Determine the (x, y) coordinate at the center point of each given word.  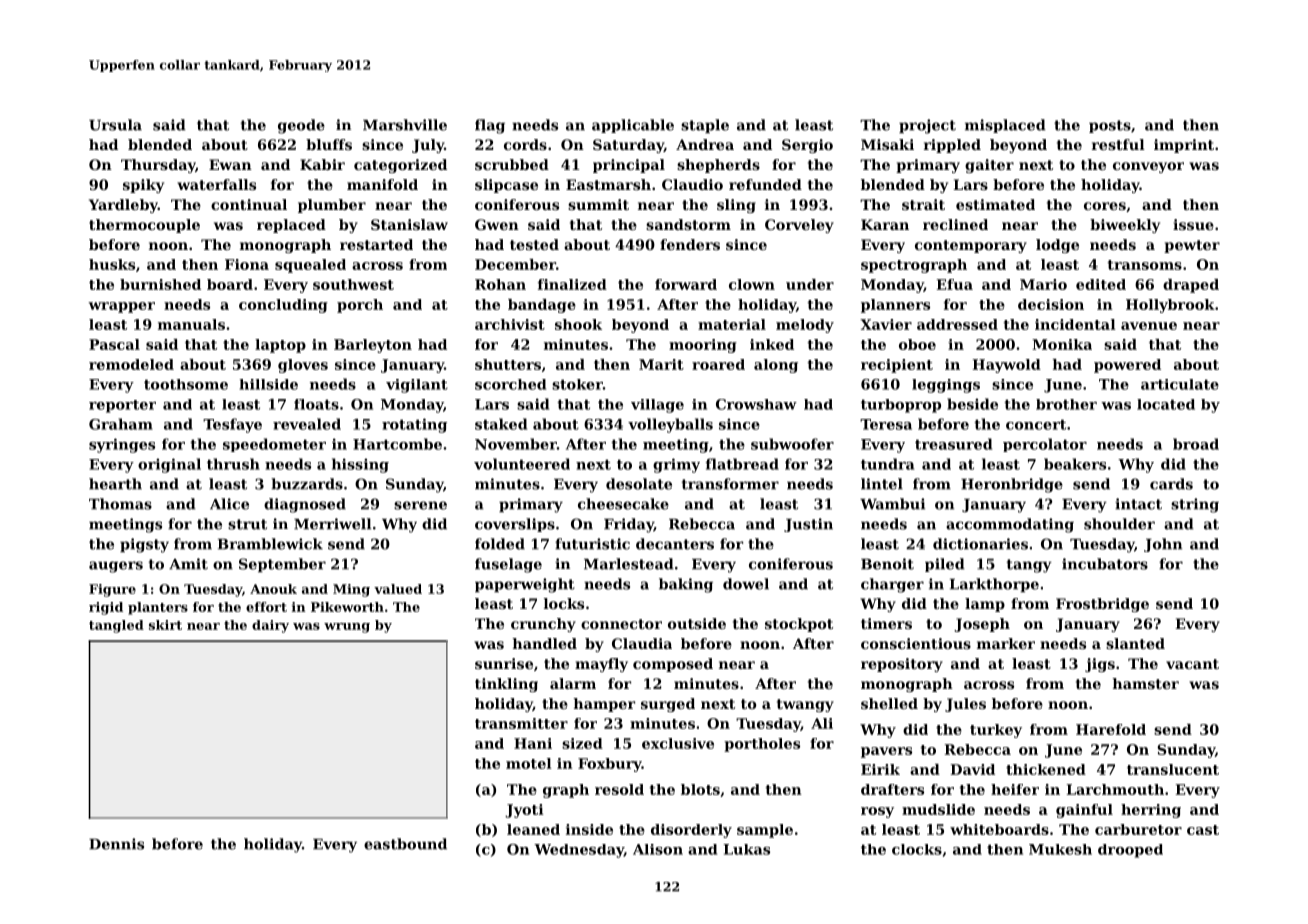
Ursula (115, 125)
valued (398, 589)
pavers (886, 752)
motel (529, 763)
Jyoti (524, 811)
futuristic (592, 544)
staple (705, 126)
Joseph (982, 625)
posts (1110, 126)
